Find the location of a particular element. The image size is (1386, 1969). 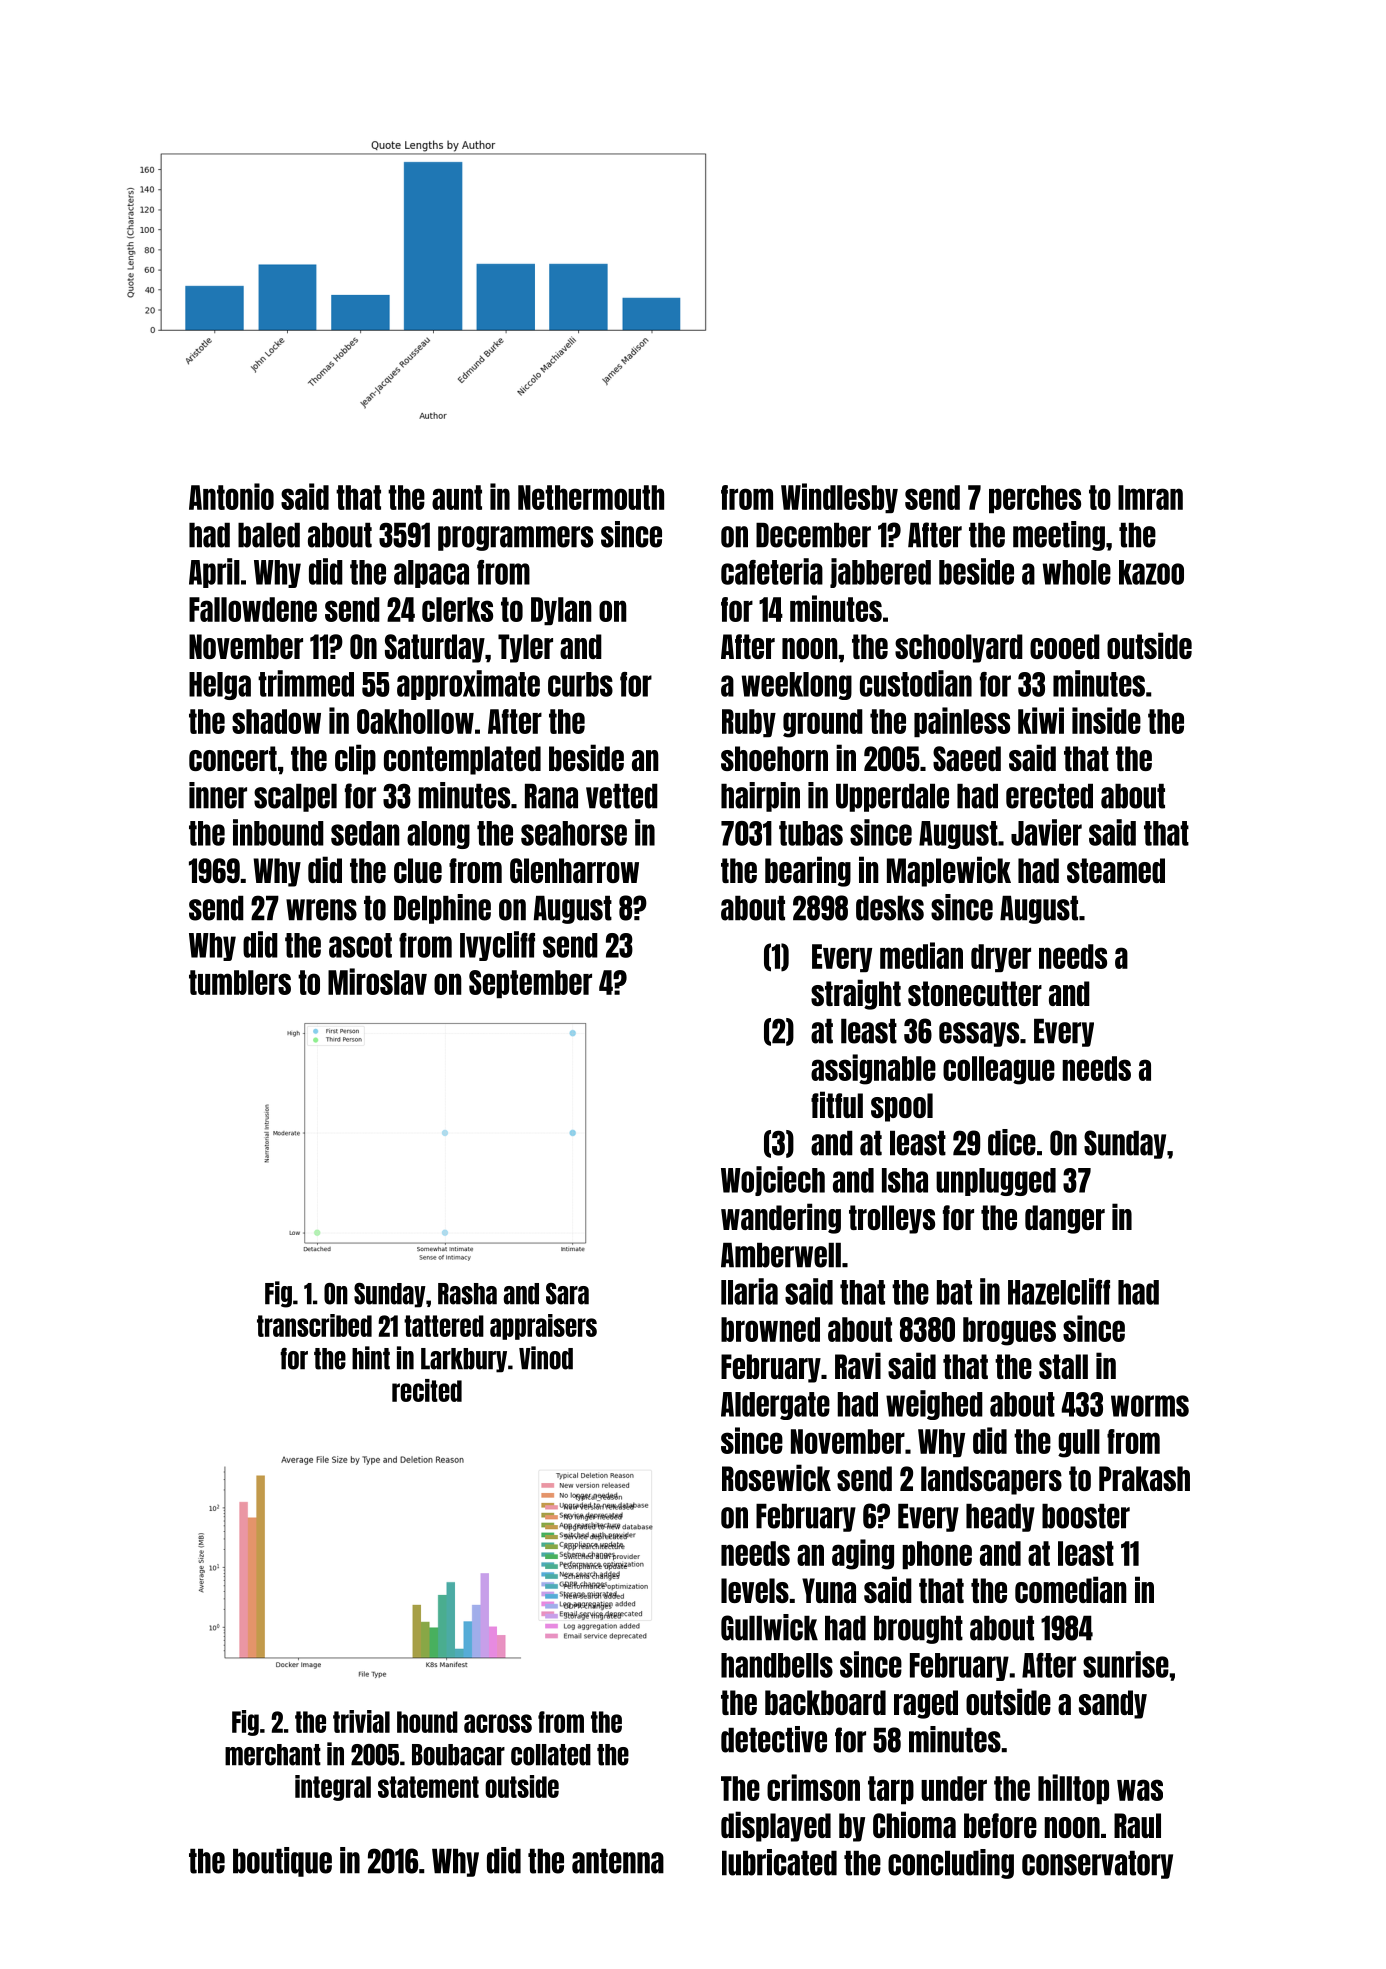

approximate is located at coordinates (468, 685).
